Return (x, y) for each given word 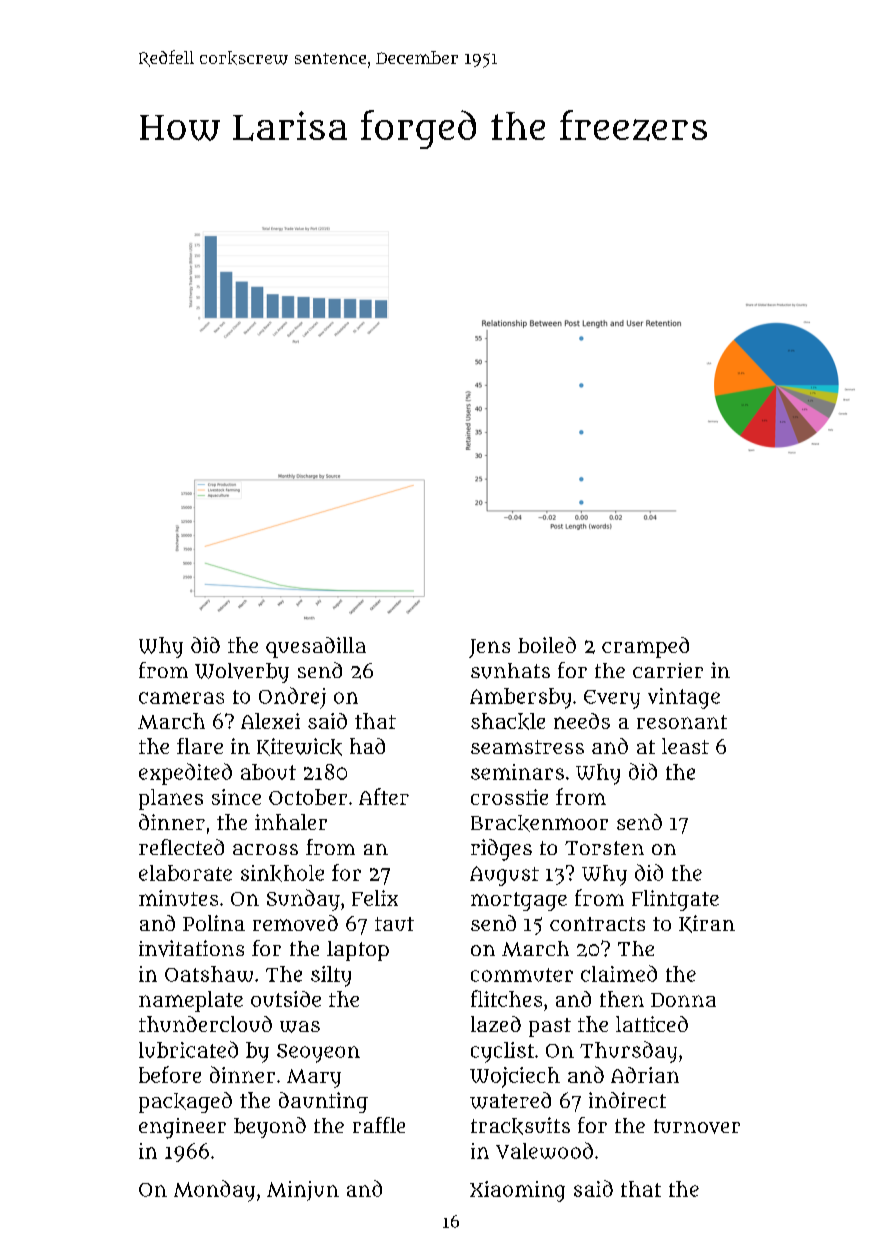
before (170, 1074)
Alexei (270, 721)
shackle (508, 721)
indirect (627, 1100)
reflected (181, 847)
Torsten (604, 848)
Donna (683, 1000)
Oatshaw (209, 974)
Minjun (303, 1191)
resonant (682, 722)
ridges (501, 850)
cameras (181, 698)
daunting (323, 1102)
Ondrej (292, 698)
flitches (506, 998)
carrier (668, 670)
